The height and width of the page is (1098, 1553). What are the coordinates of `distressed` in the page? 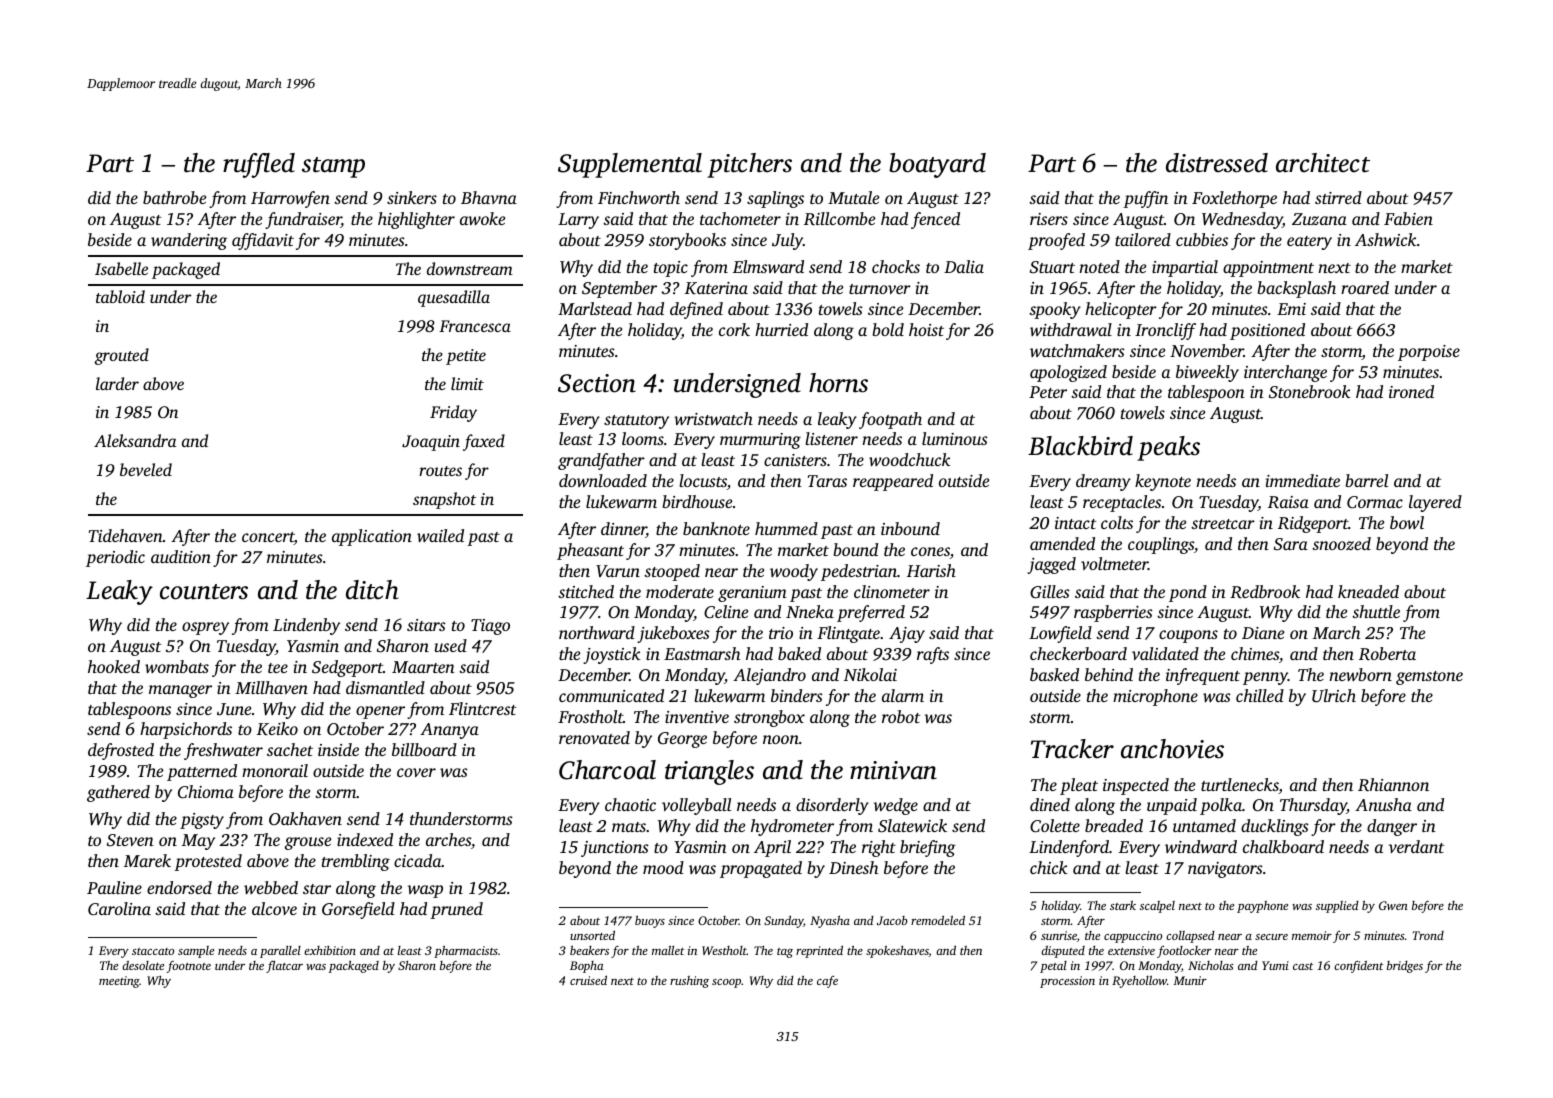 It's located at (1217, 163).
